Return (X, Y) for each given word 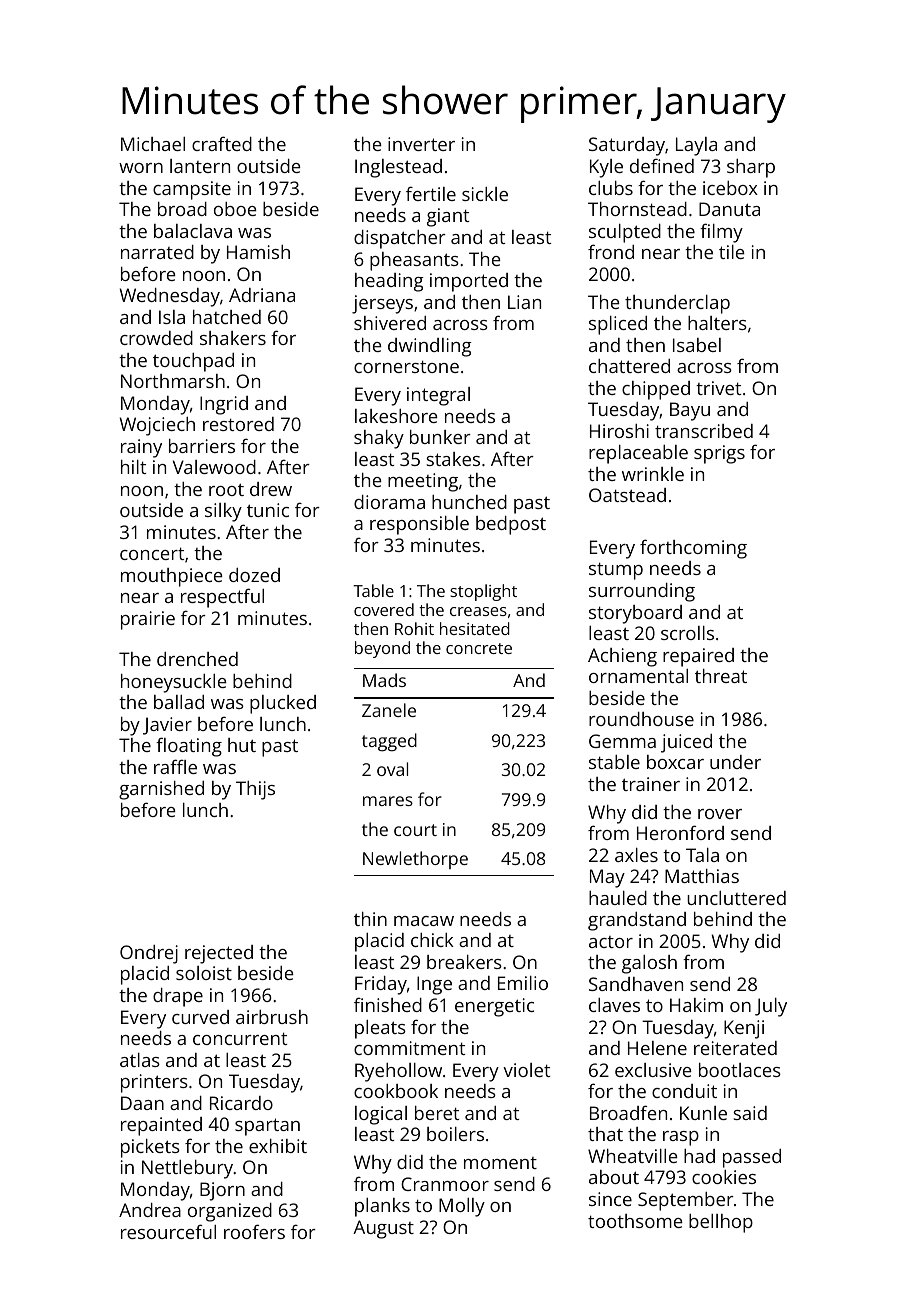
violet (526, 1070)
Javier (167, 726)
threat (721, 676)
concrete (479, 648)
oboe (235, 209)
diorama (389, 502)
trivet (718, 388)
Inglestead (398, 168)
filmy (721, 233)
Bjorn (222, 1191)
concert (152, 554)
